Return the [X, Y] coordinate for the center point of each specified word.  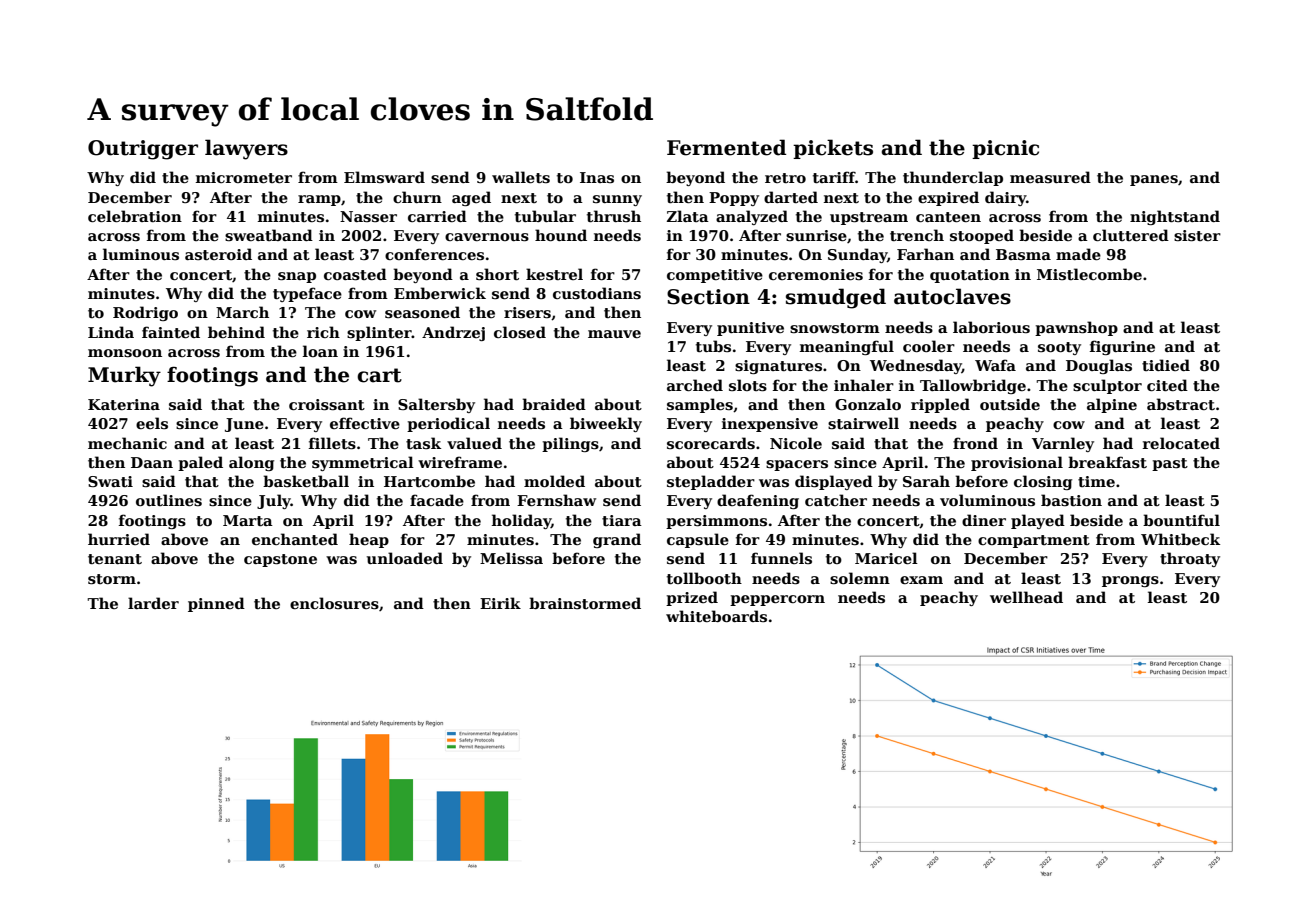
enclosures [334, 603]
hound [561, 235]
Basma [1023, 254]
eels [152, 423]
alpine [1112, 405]
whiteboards [716, 616]
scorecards [711, 443]
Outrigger [143, 150]
